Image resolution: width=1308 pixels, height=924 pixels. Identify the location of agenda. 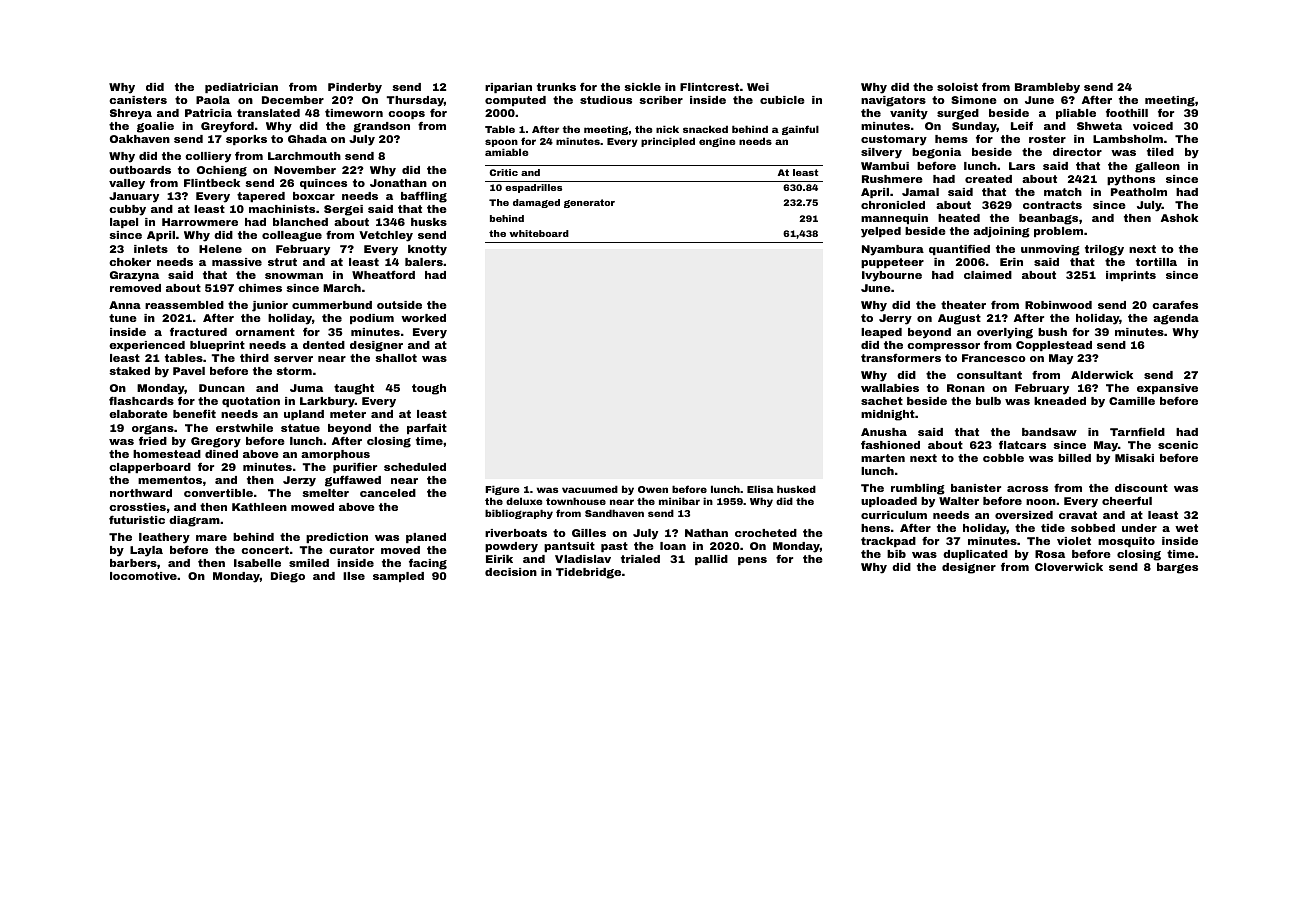
(1176, 319).
